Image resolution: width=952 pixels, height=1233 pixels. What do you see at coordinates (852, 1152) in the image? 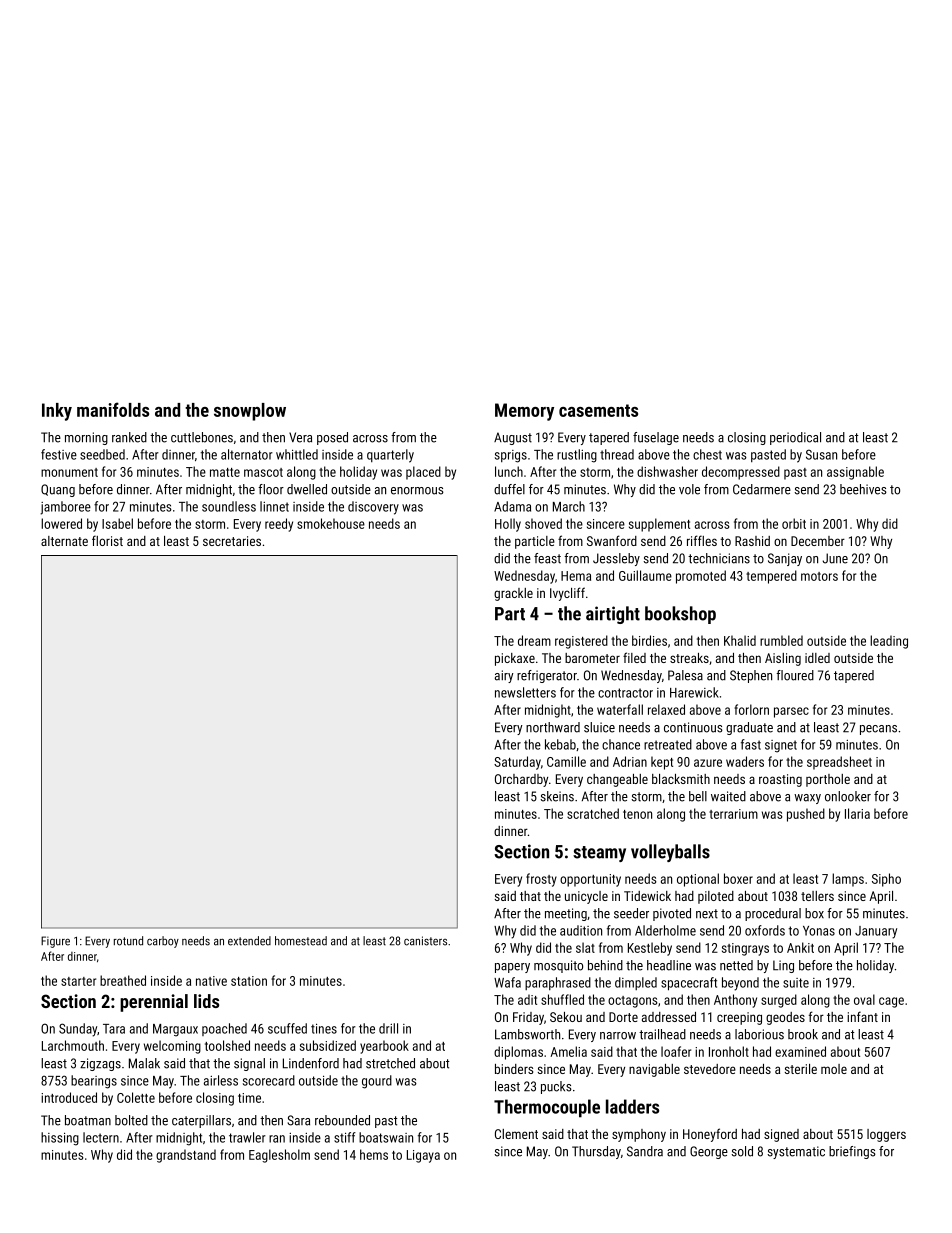
I see `briefings` at bounding box center [852, 1152].
